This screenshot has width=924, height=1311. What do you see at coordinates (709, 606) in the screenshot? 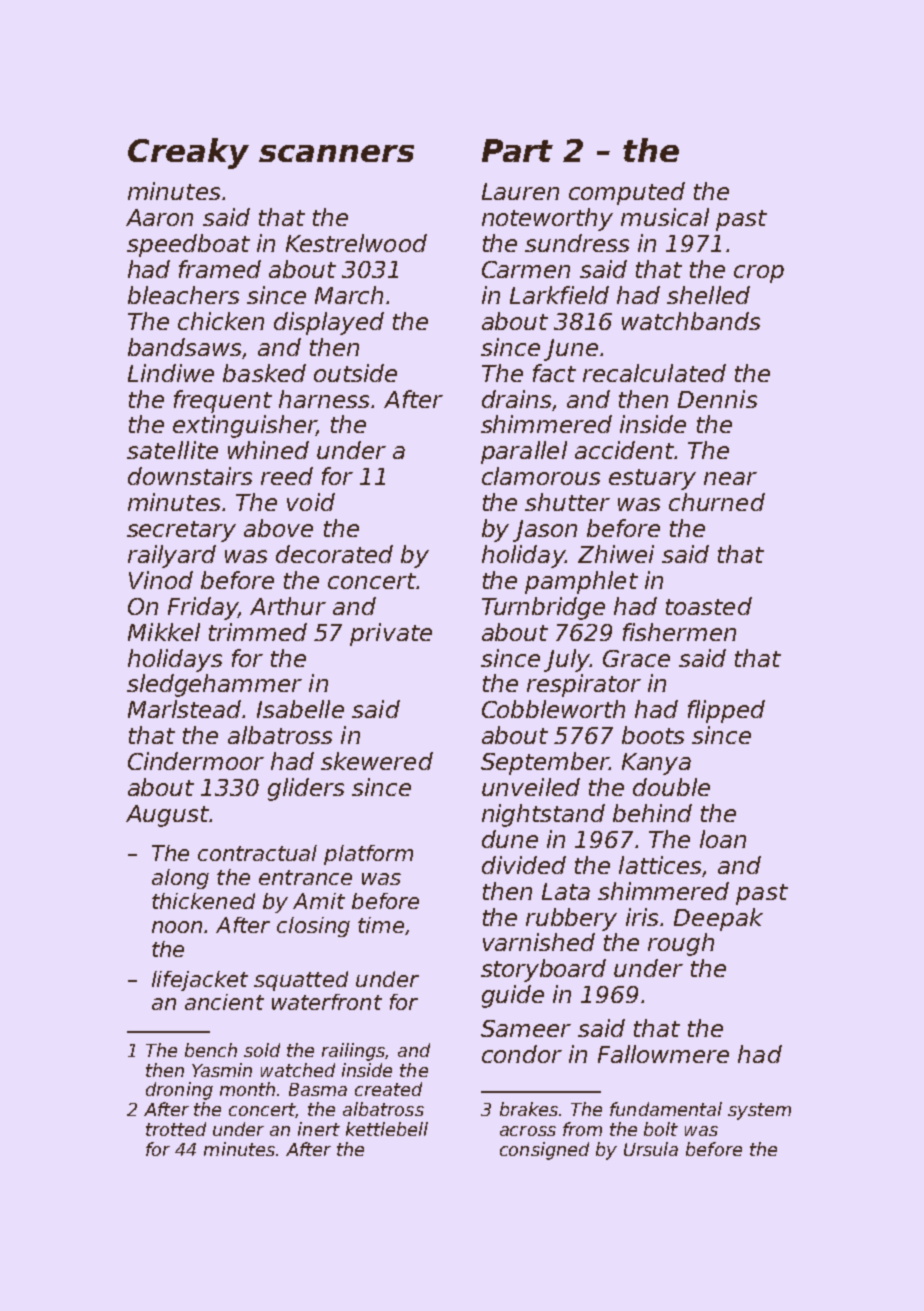
I see `toasted` at bounding box center [709, 606].
